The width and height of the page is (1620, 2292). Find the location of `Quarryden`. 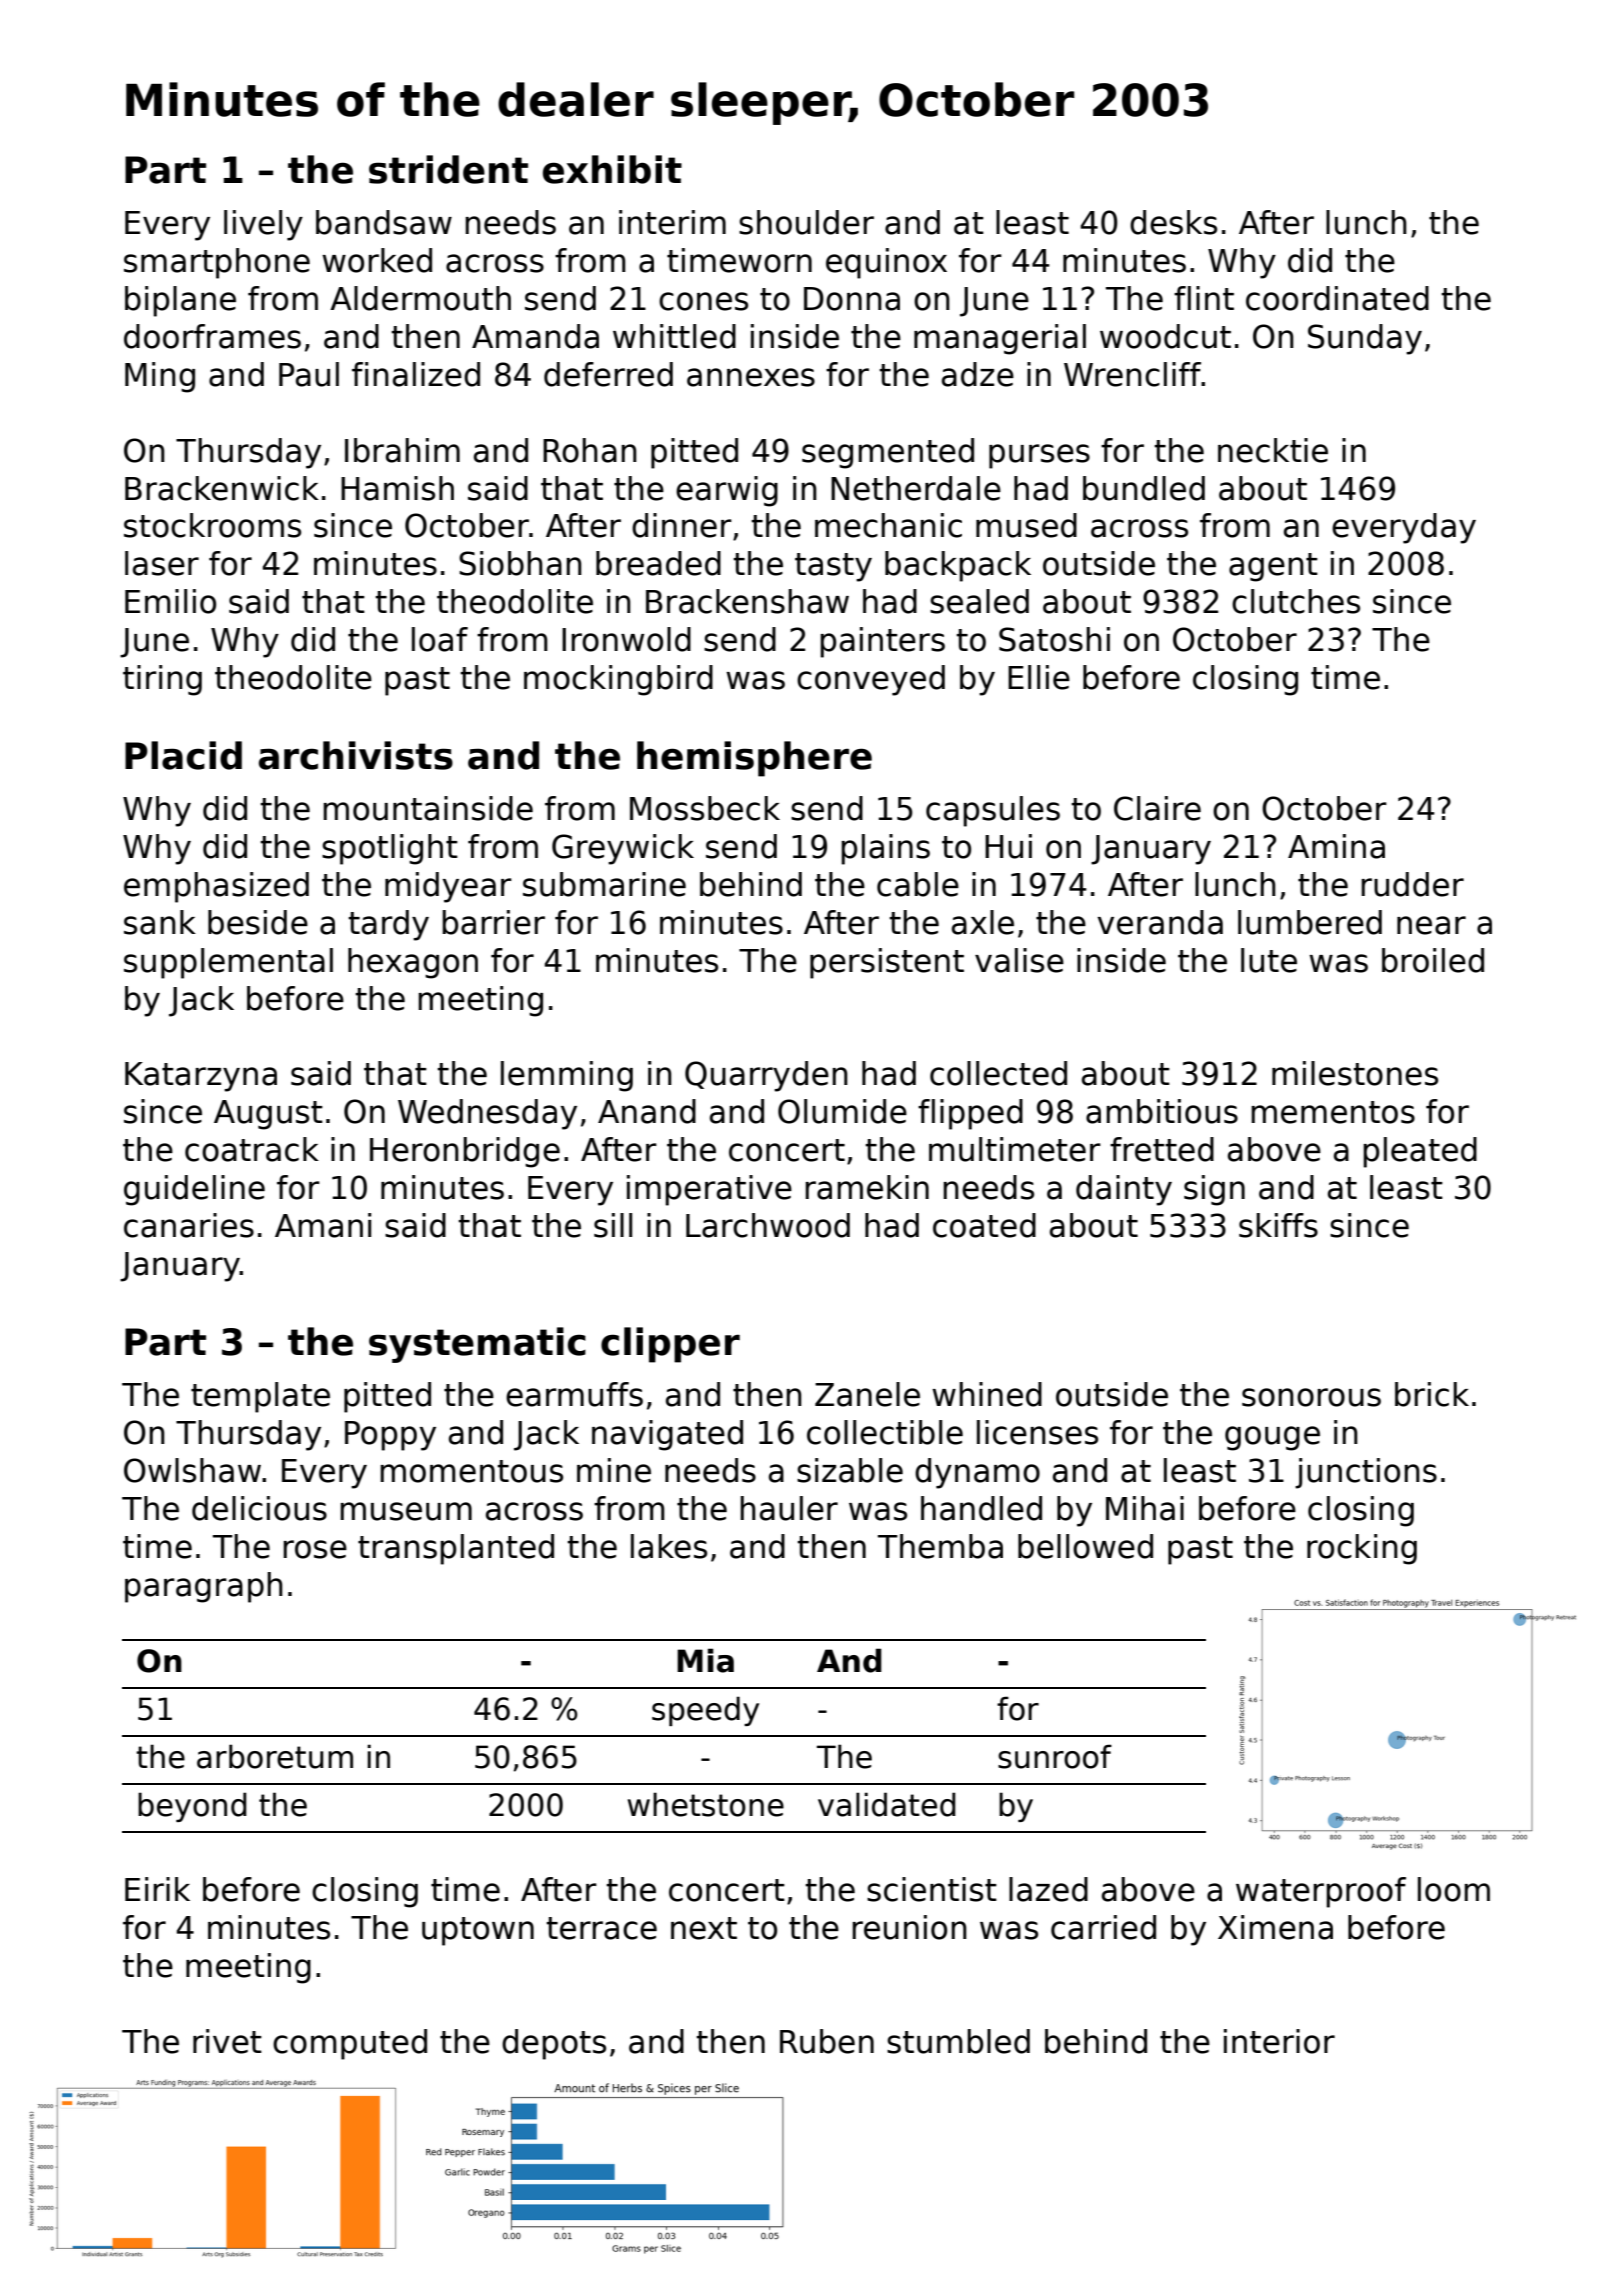

Quarryden is located at coordinates (766, 1076).
